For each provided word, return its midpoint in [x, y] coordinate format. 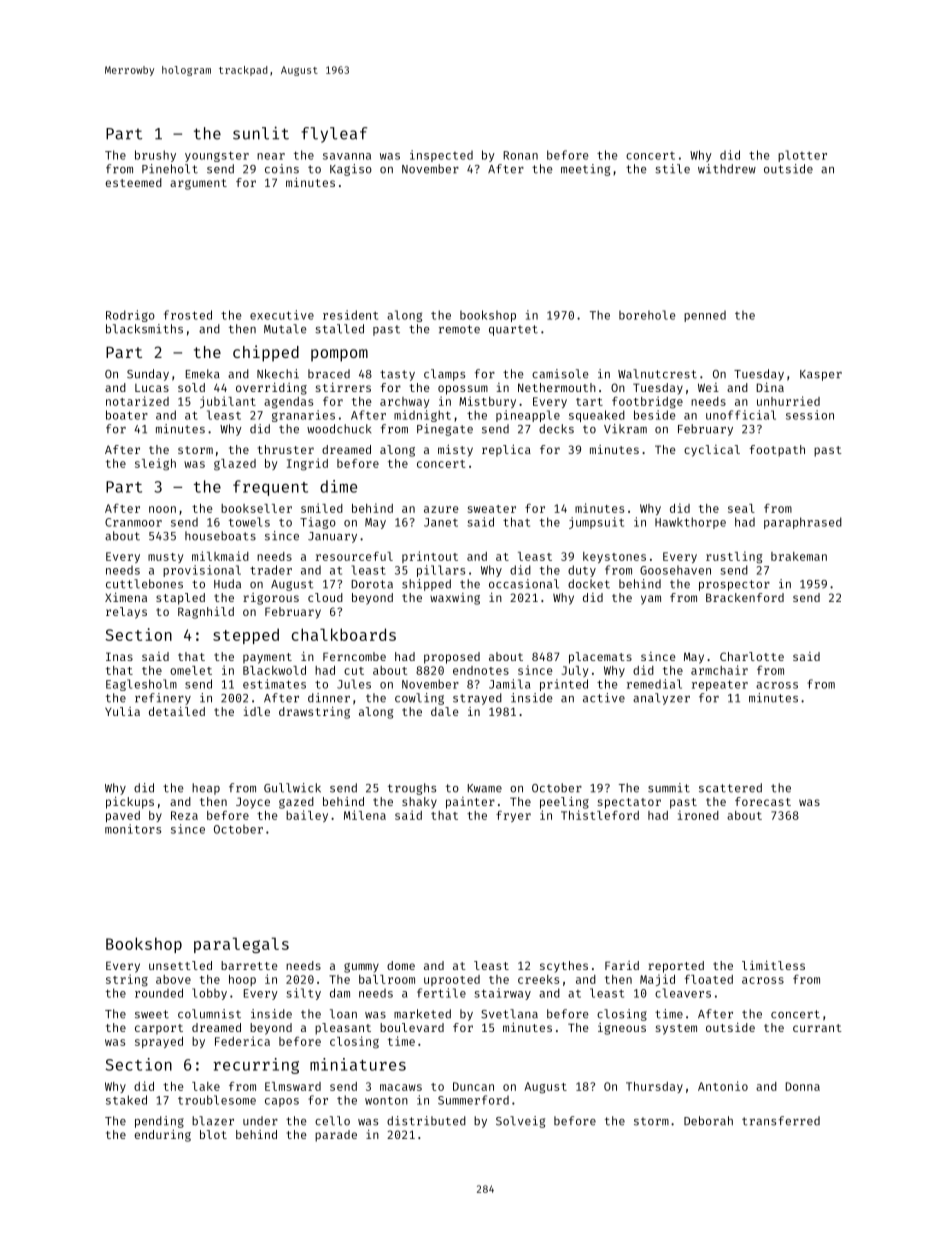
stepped [246, 636]
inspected [441, 156]
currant [817, 1028]
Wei [708, 387]
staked [126, 1100]
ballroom [387, 979]
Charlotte [752, 656]
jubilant [228, 402]
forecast [763, 801]
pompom [339, 355]
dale [445, 711]
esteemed [133, 182]
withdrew [727, 169]
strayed [477, 699]
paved [123, 816]
